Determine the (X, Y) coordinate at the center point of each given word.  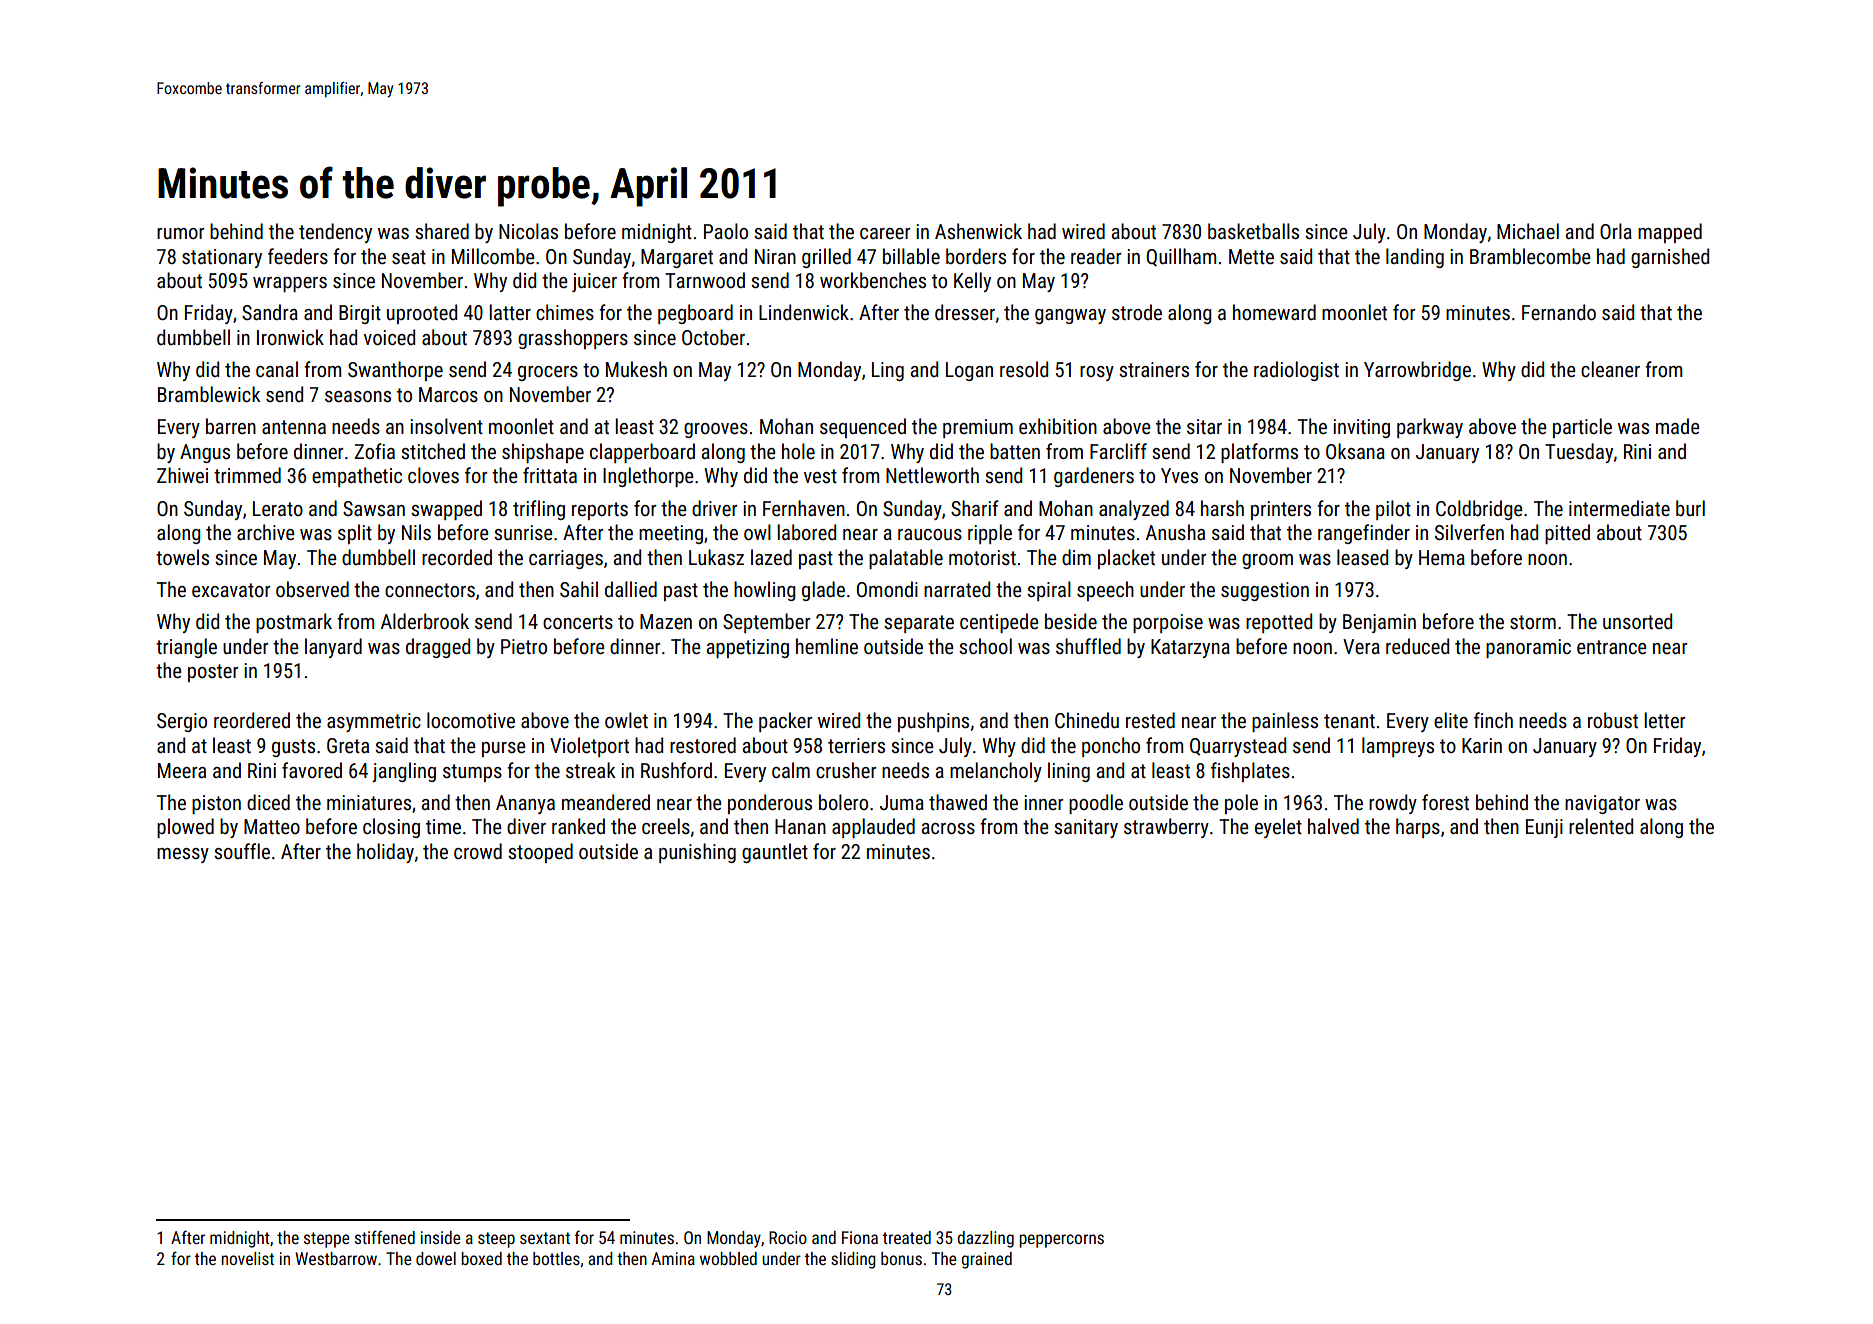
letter (1664, 720)
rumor (180, 233)
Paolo (726, 231)
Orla (1616, 231)
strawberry (1166, 828)
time (443, 826)
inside (440, 1237)
